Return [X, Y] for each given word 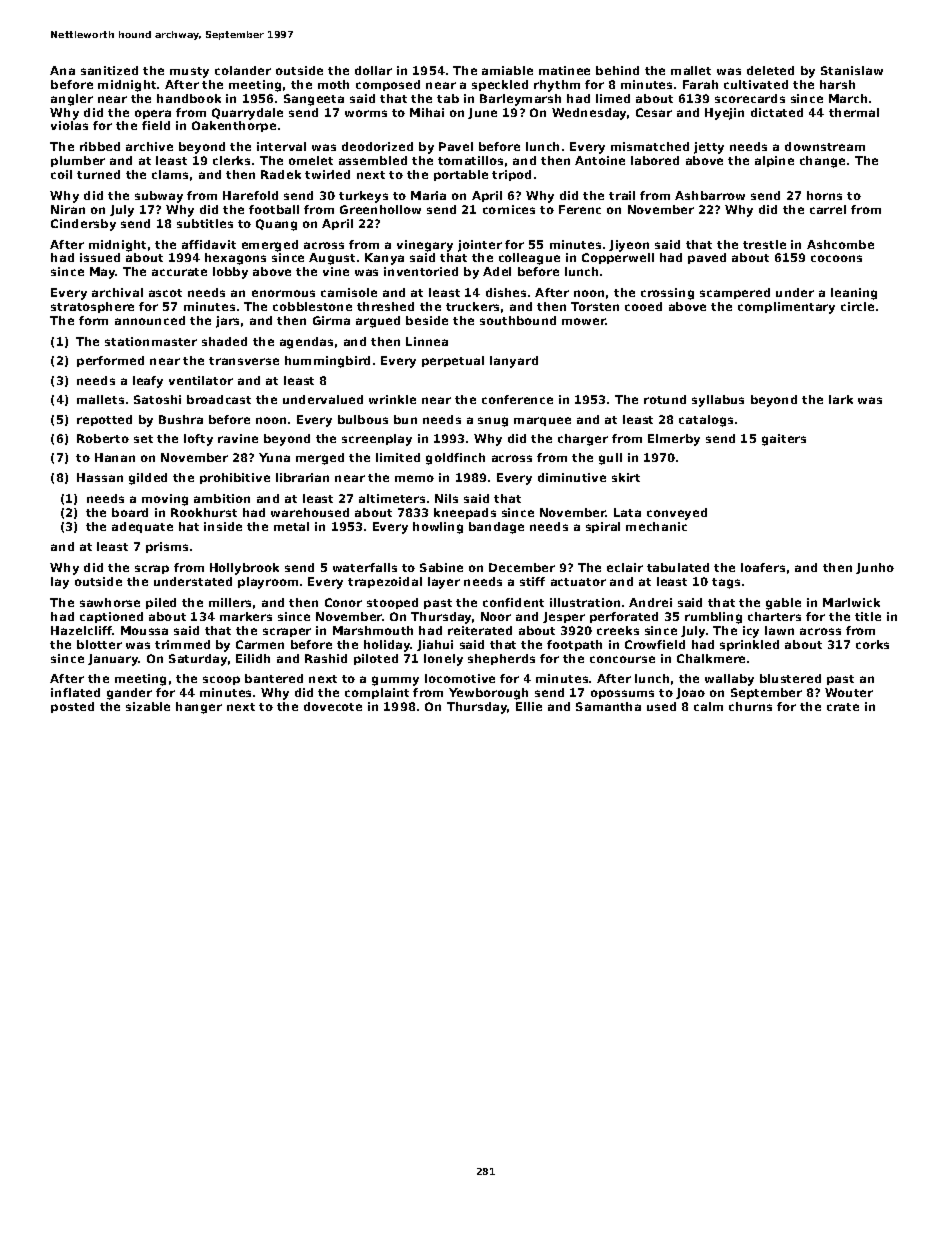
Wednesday [589, 114]
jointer [480, 246]
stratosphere [92, 307]
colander [243, 70]
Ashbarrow [710, 195]
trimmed [182, 644]
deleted [770, 70]
